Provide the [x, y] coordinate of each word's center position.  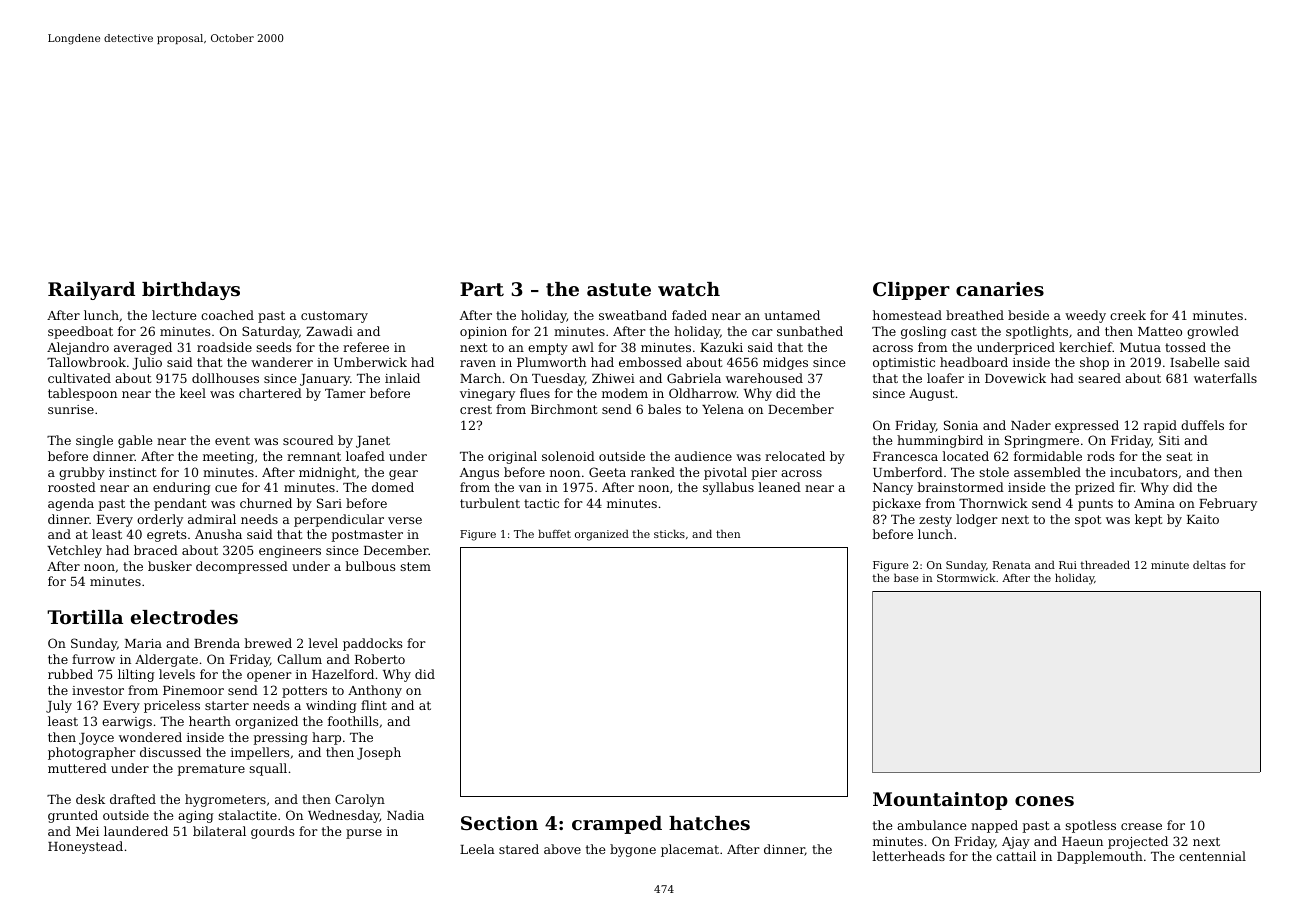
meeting [228, 458]
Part [482, 289]
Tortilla [85, 617]
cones [1044, 801]
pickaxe [897, 504]
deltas [1209, 564]
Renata [1012, 565]
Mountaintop [940, 801]
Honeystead [85, 847]
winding [331, 706]
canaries [1000, 289]
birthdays [191, 291]
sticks [669, 533]
